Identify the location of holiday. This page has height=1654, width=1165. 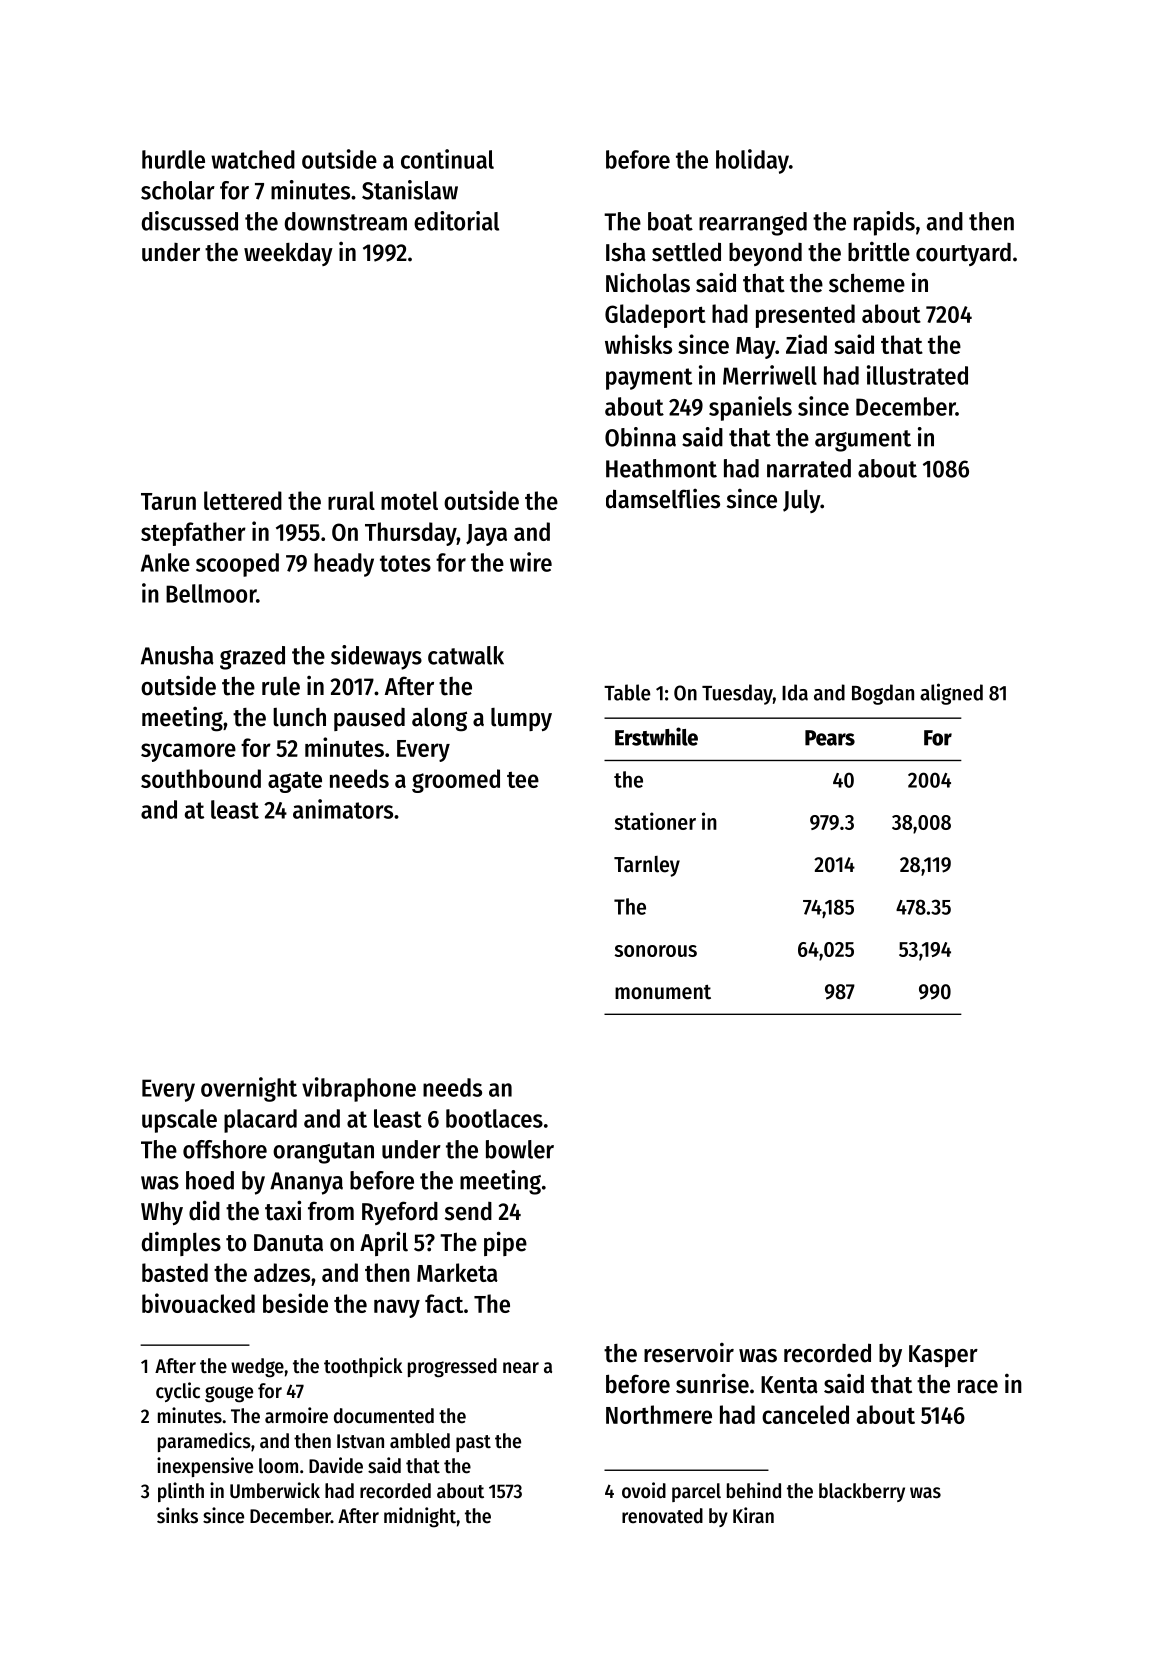
(752, 161).
